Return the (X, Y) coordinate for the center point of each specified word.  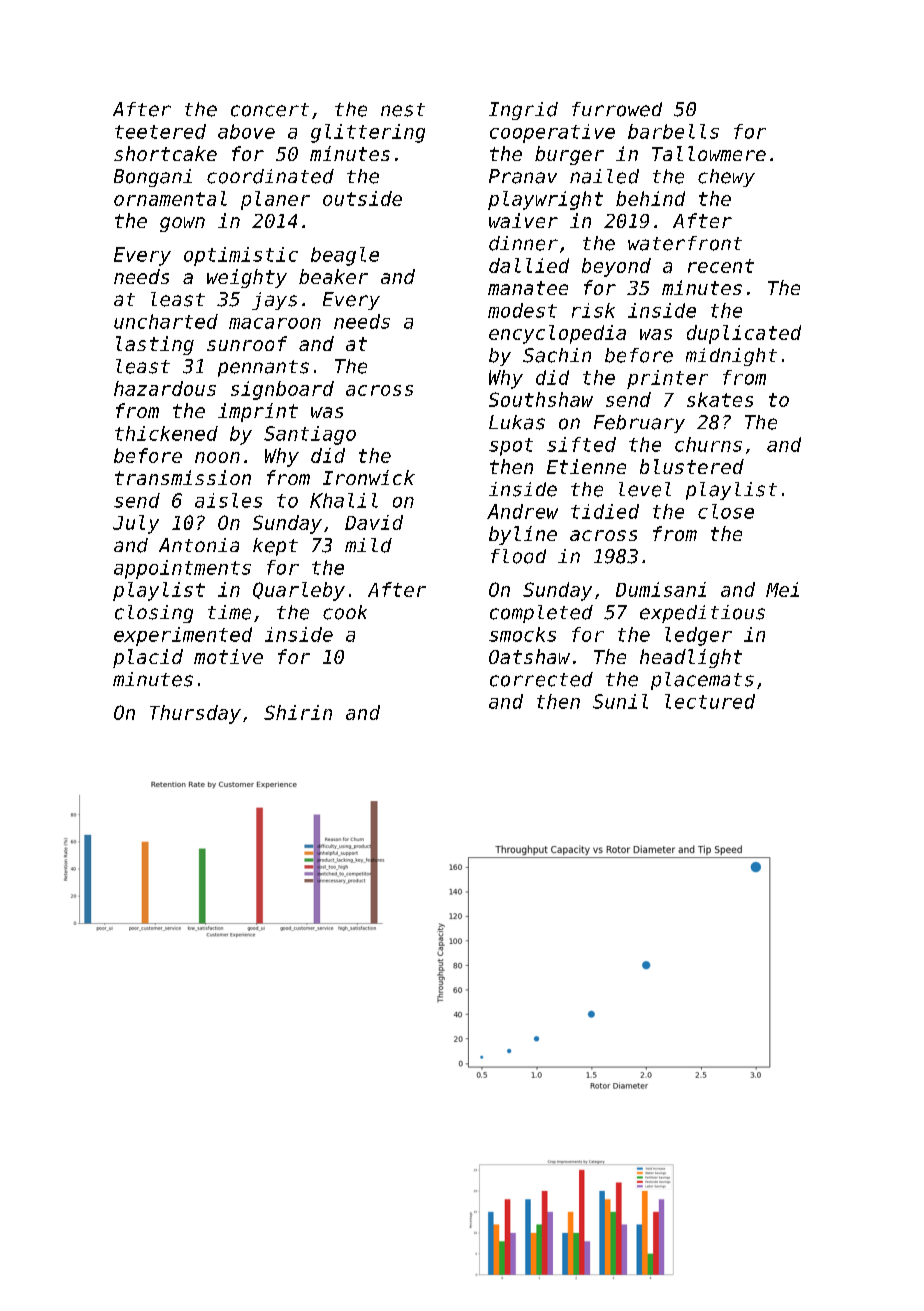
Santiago (310, 435)
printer (667, 379)
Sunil (620, 701)
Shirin (298, 712)
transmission (183, 477)
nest (403, 110)
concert (270, 110)
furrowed (617, 109)
